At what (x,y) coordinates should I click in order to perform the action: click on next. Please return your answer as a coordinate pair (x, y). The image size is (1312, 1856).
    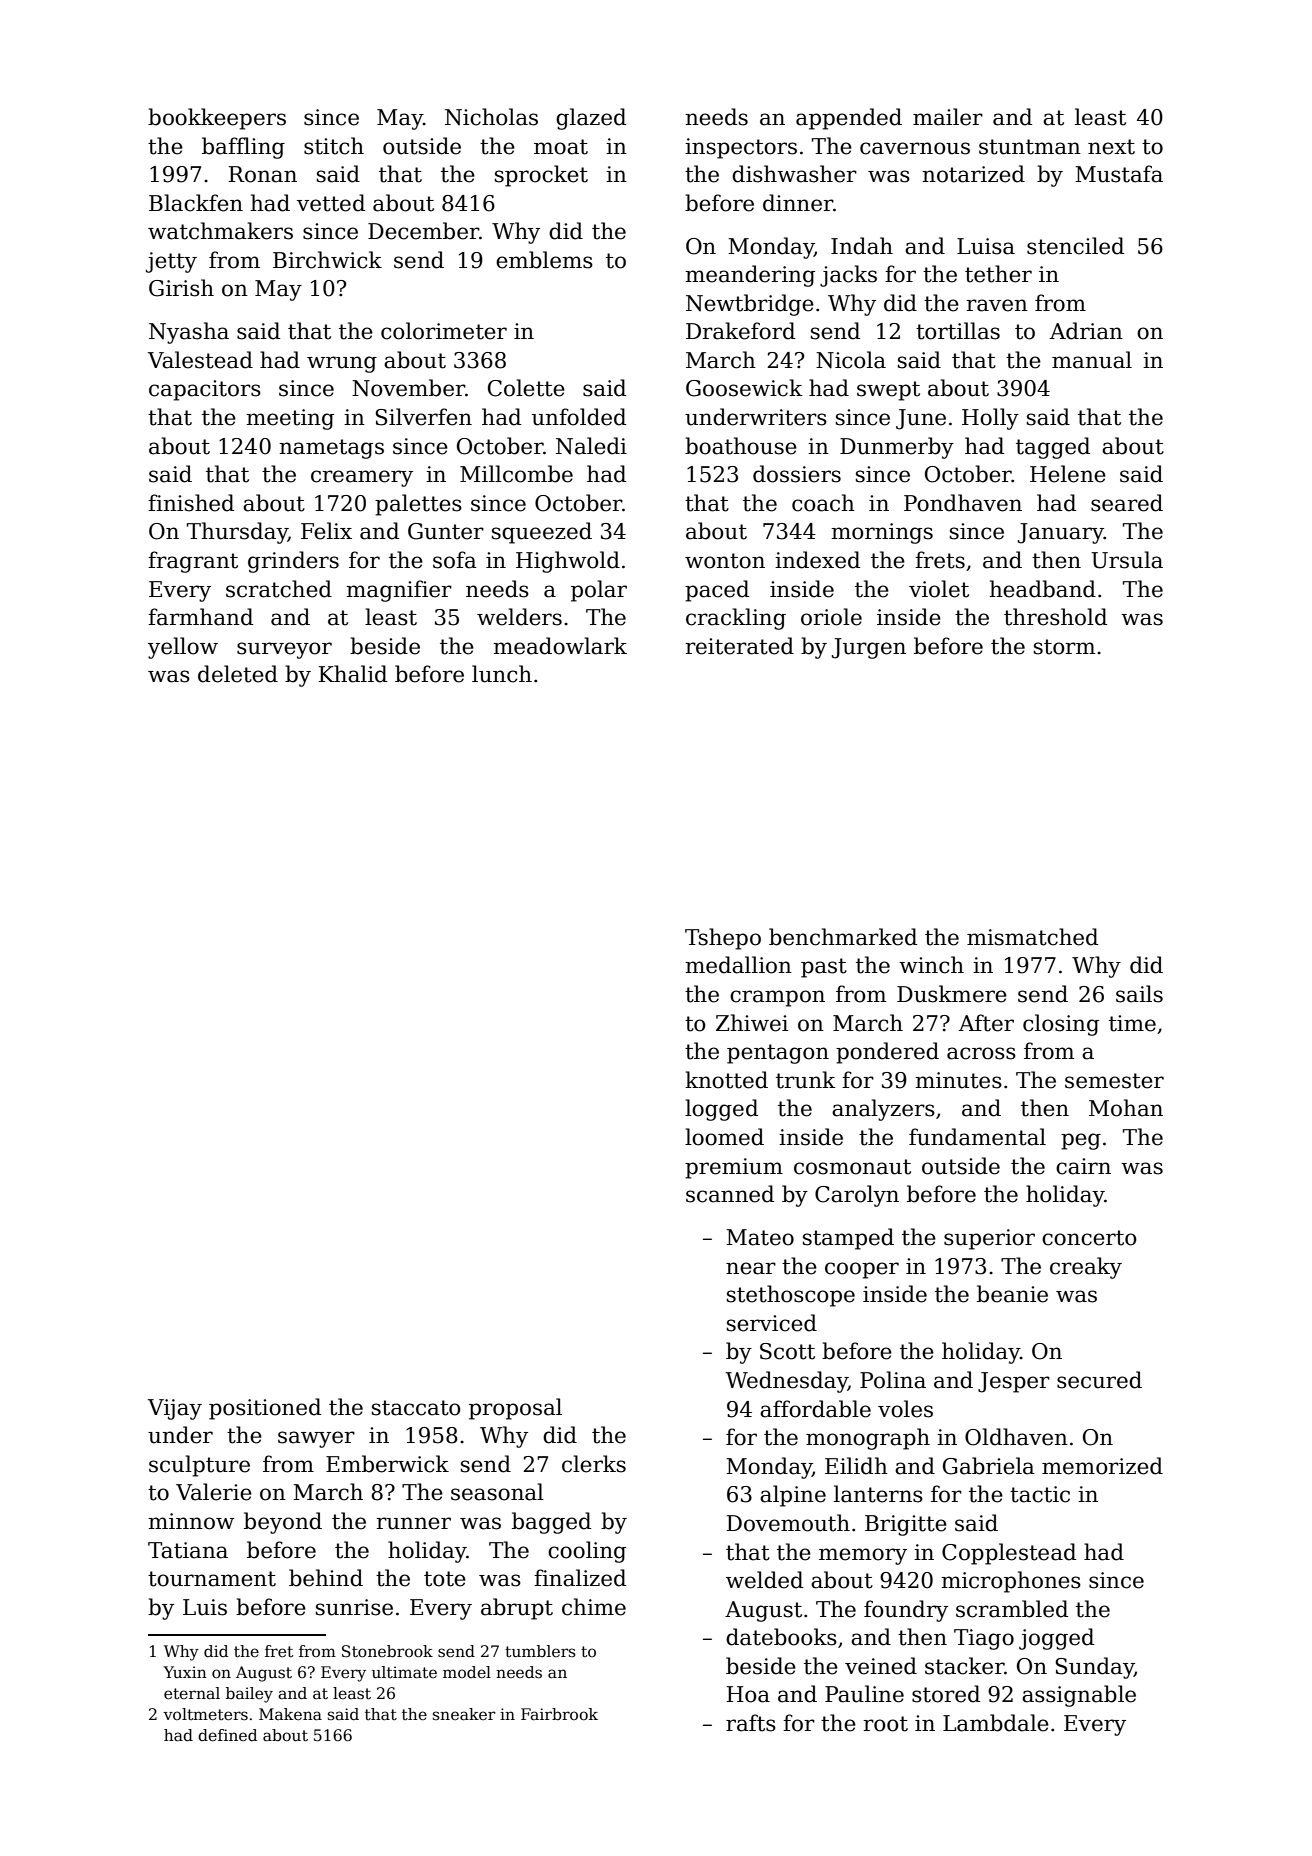
    Looking at the image, I should click on (1111, 147).
